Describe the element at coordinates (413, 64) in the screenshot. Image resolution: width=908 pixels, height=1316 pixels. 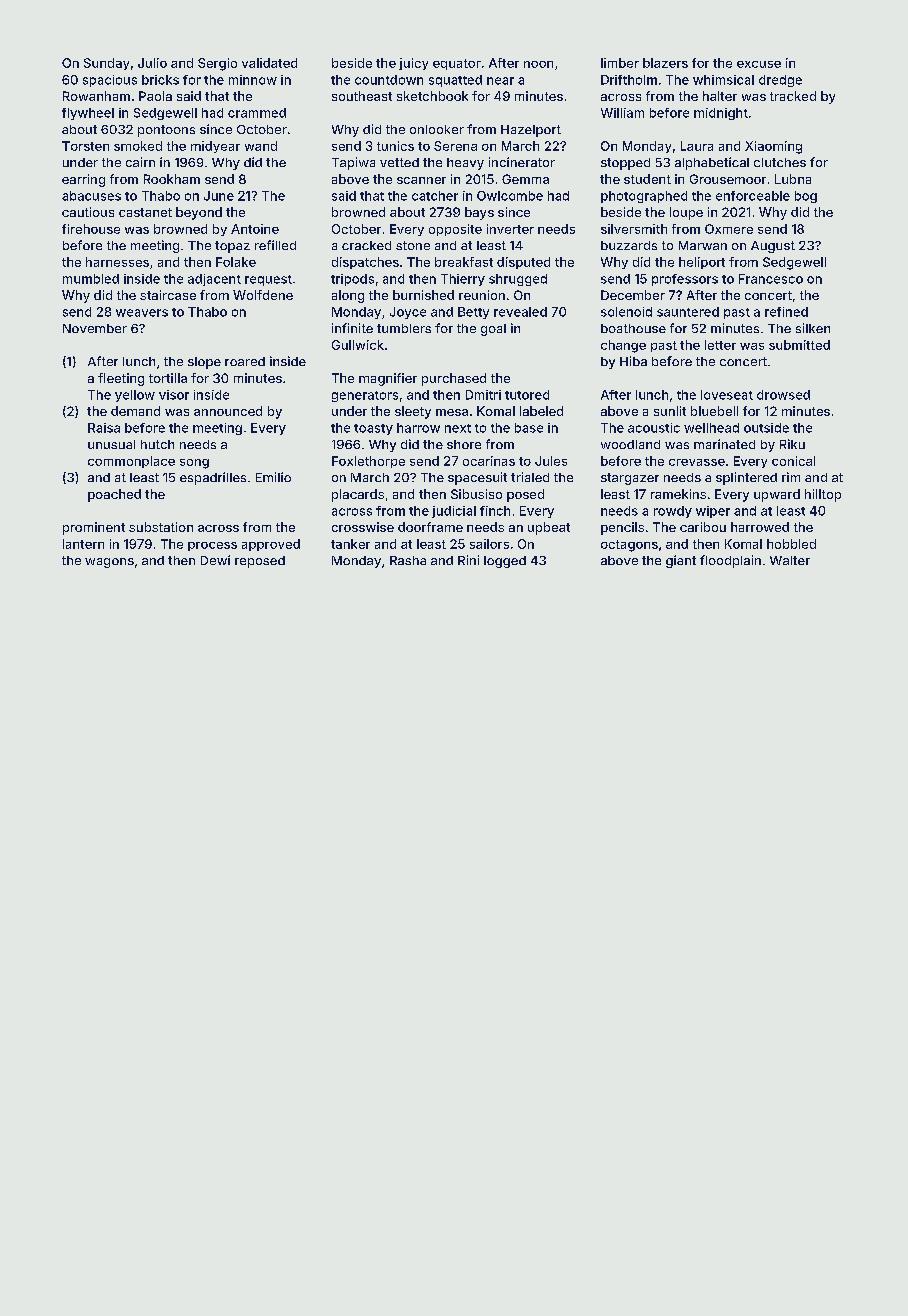
I see `juicy` at that location.
